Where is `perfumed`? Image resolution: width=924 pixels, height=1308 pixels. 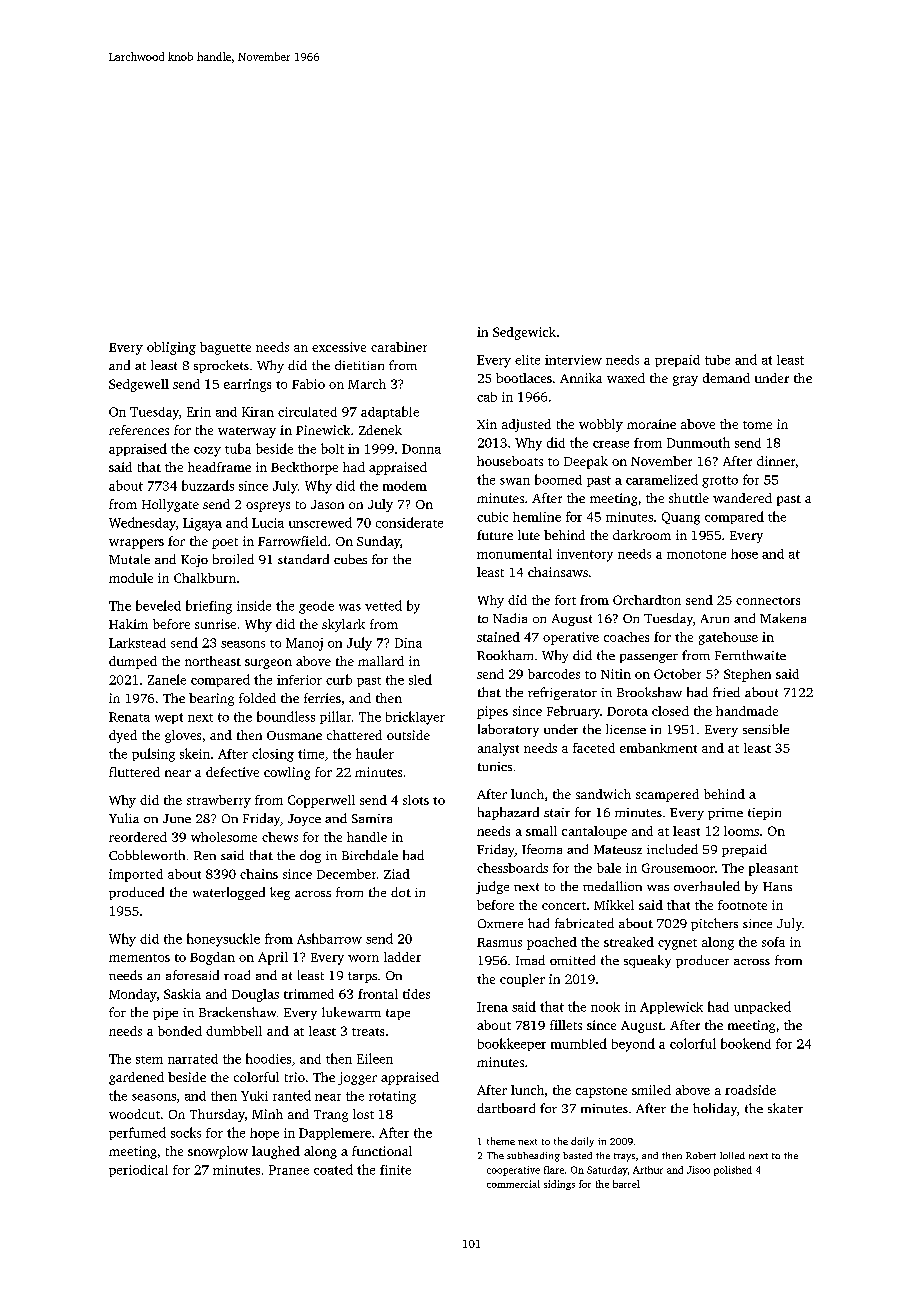
perfumed is located at coordinates (137, 1133).
